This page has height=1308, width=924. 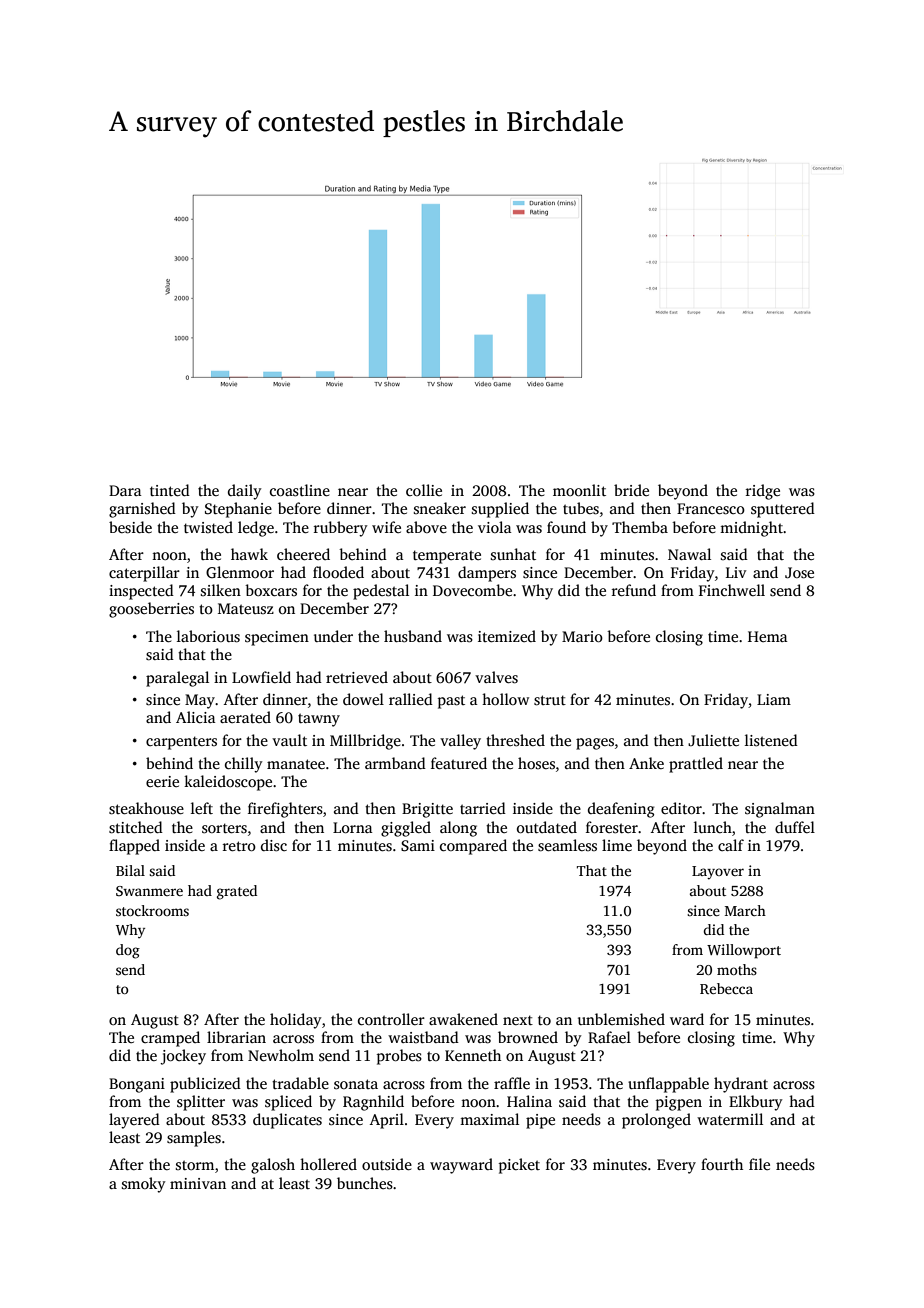 I want to click on hawk, so click(x=249, y=554).
